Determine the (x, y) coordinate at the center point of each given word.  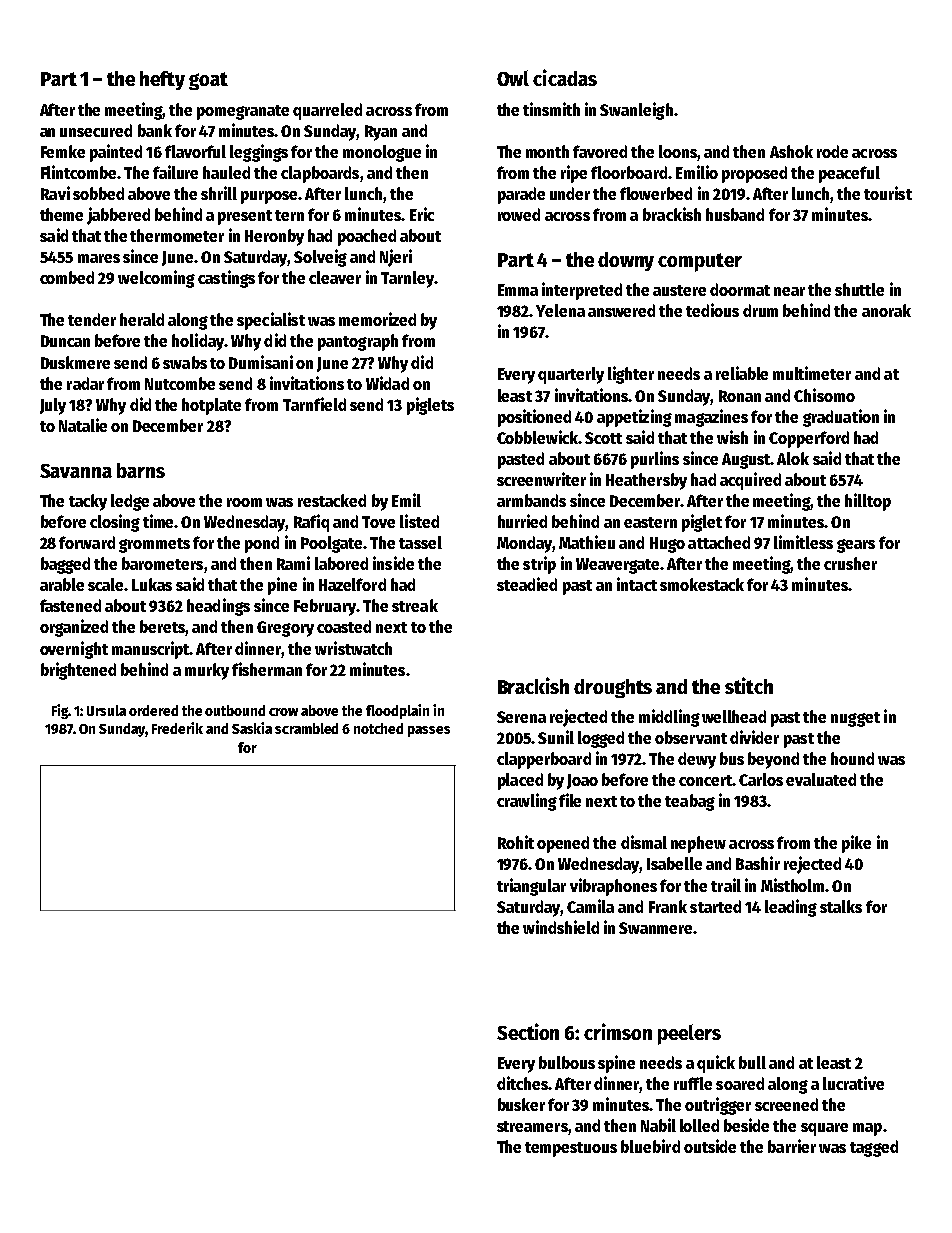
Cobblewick (537, 437)
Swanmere (655, 928)
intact (637, 584)
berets (162, 626)
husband (735, 214)
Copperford (809, 439)
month (547, 151)
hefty (162, 80)
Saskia (252, 728)
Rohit (516, 842)
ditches (522, 1083)
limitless (803, 542)
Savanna (76, 471)
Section (528, 1031)
